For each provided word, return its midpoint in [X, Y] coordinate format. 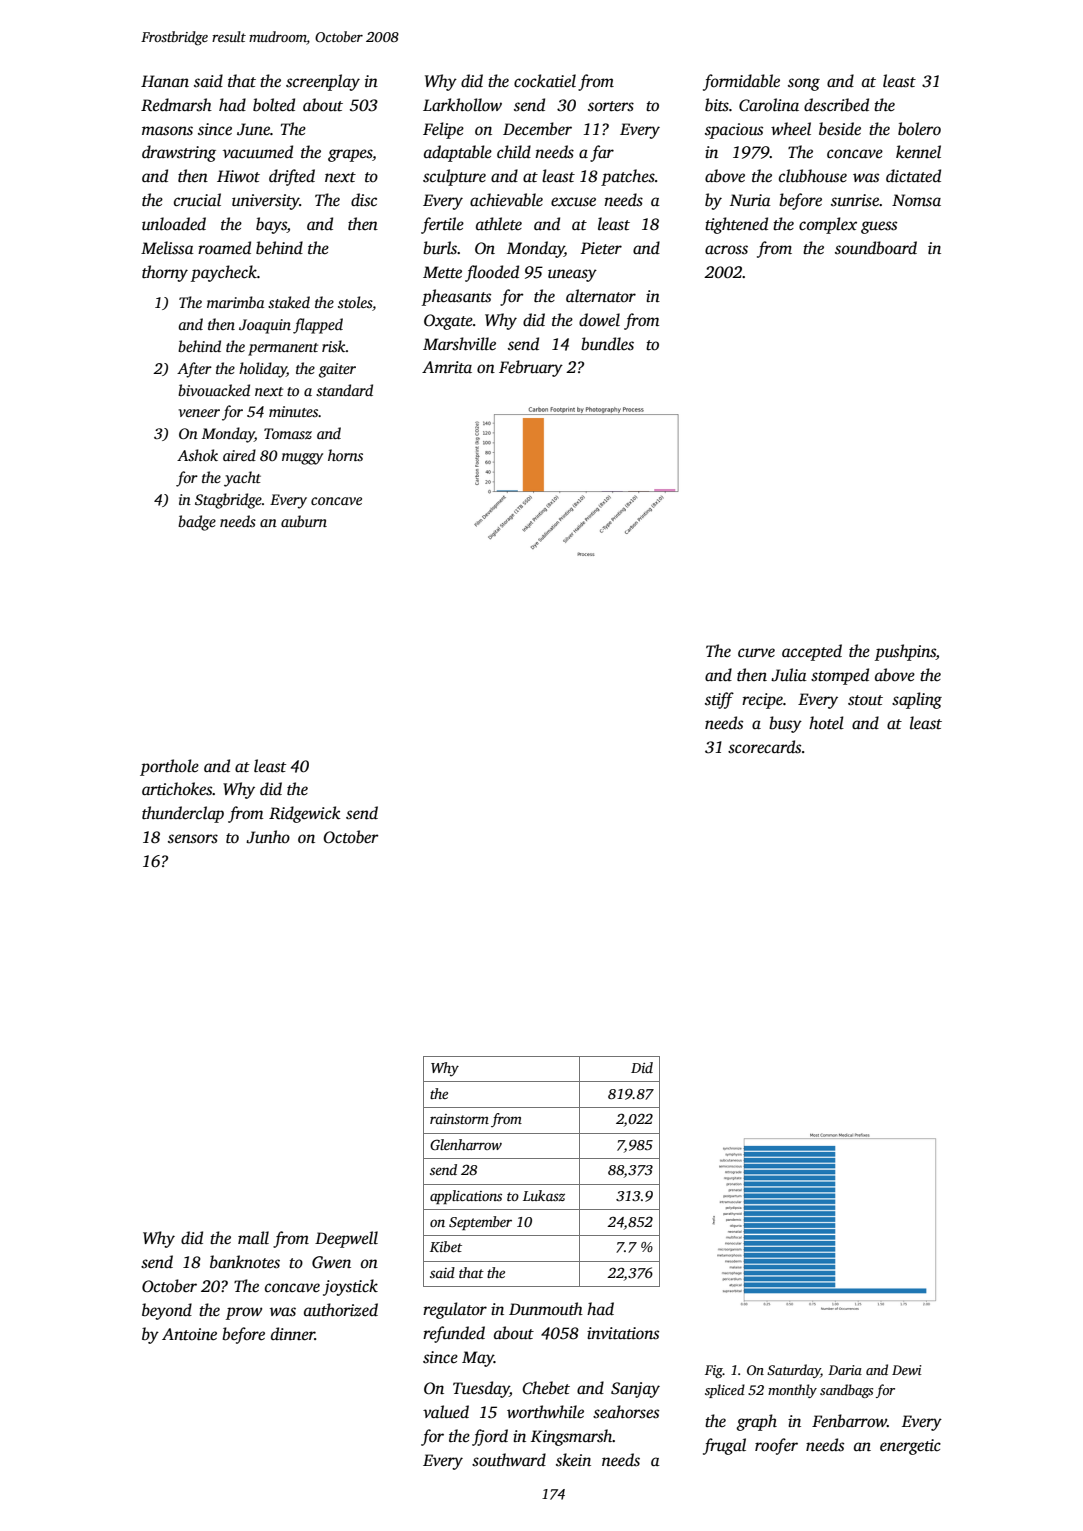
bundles [607, 344]
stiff [719, 700]
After [194, 370]
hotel [826, 722]
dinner [293, 1334]
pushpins [905, 652]
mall [253, 1238]
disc [364, 200]
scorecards [764, 747]
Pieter [601, 248]
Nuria [750, 200]
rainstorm [459, 1119]
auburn [304, 521]
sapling [917, 700]
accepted [812, 652]
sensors [193, 839]
